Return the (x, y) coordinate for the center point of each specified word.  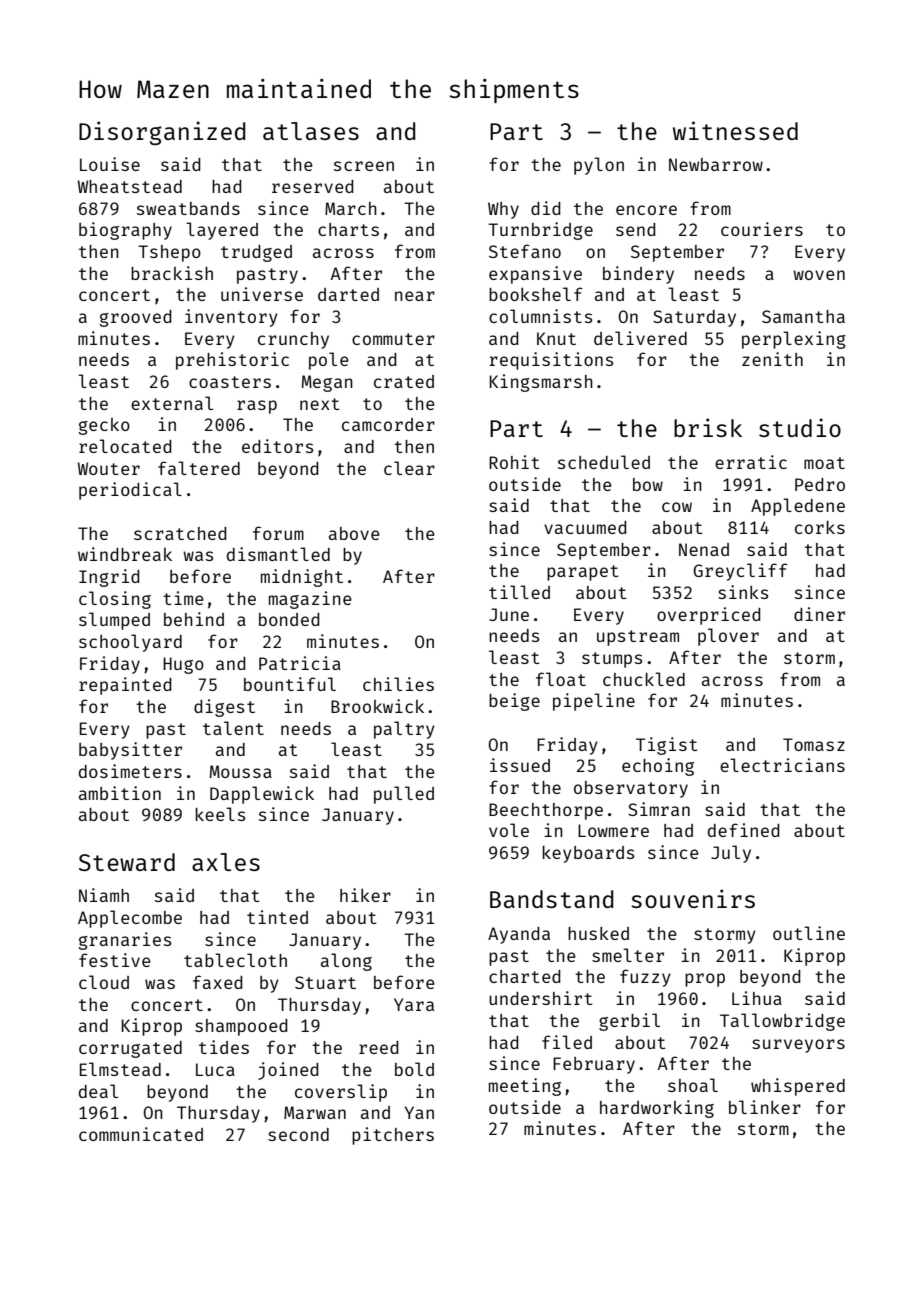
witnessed (735, 130)
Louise (110, 164)
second (298, 1134)
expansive (535, 275)
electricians (782, 765)
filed (567, 1042)
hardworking (657, 1109)
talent (233, 728)
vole (509, 830)
